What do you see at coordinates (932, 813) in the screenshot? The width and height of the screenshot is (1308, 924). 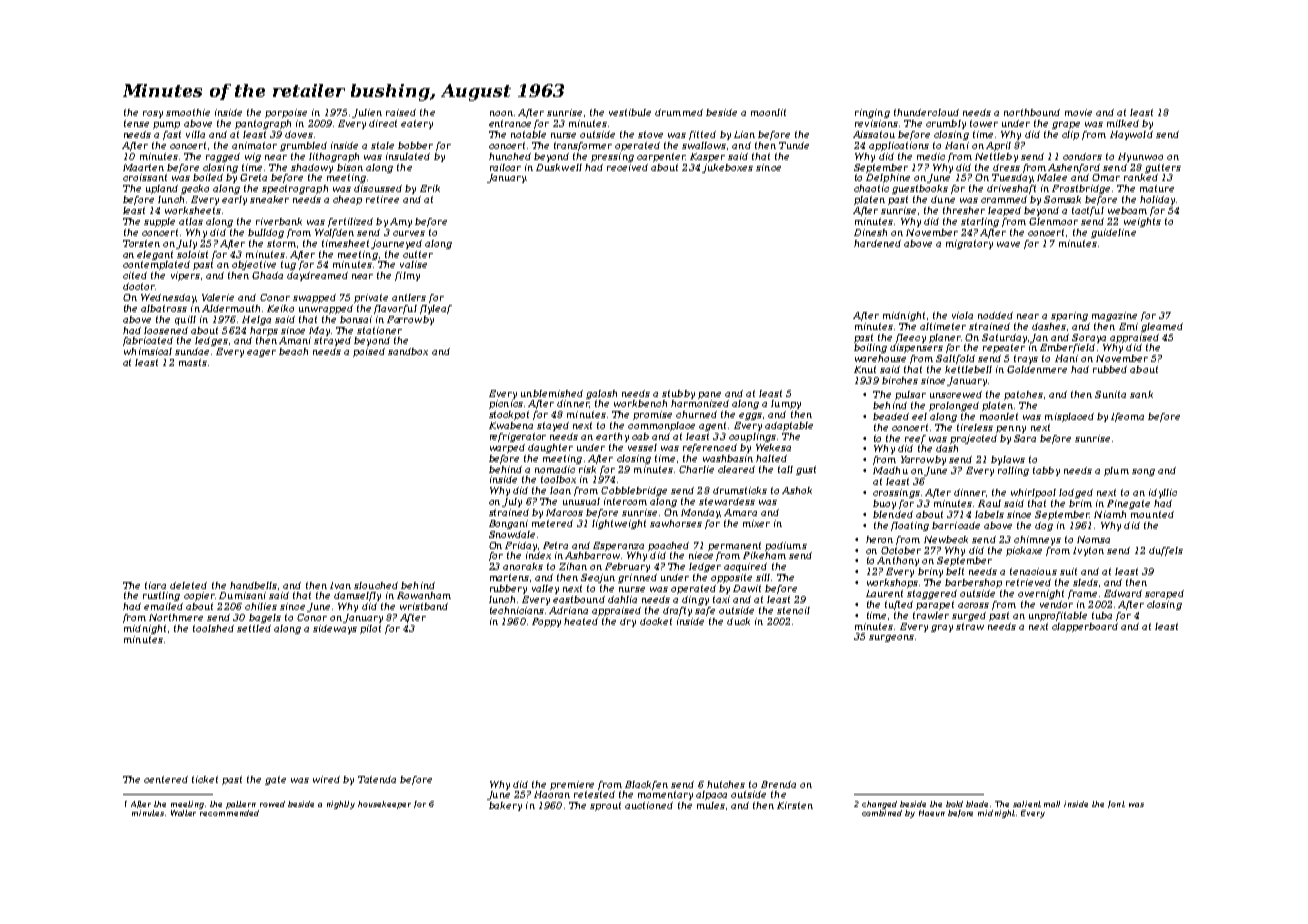 I see `Haeun` at bounding box center [932, 813].
